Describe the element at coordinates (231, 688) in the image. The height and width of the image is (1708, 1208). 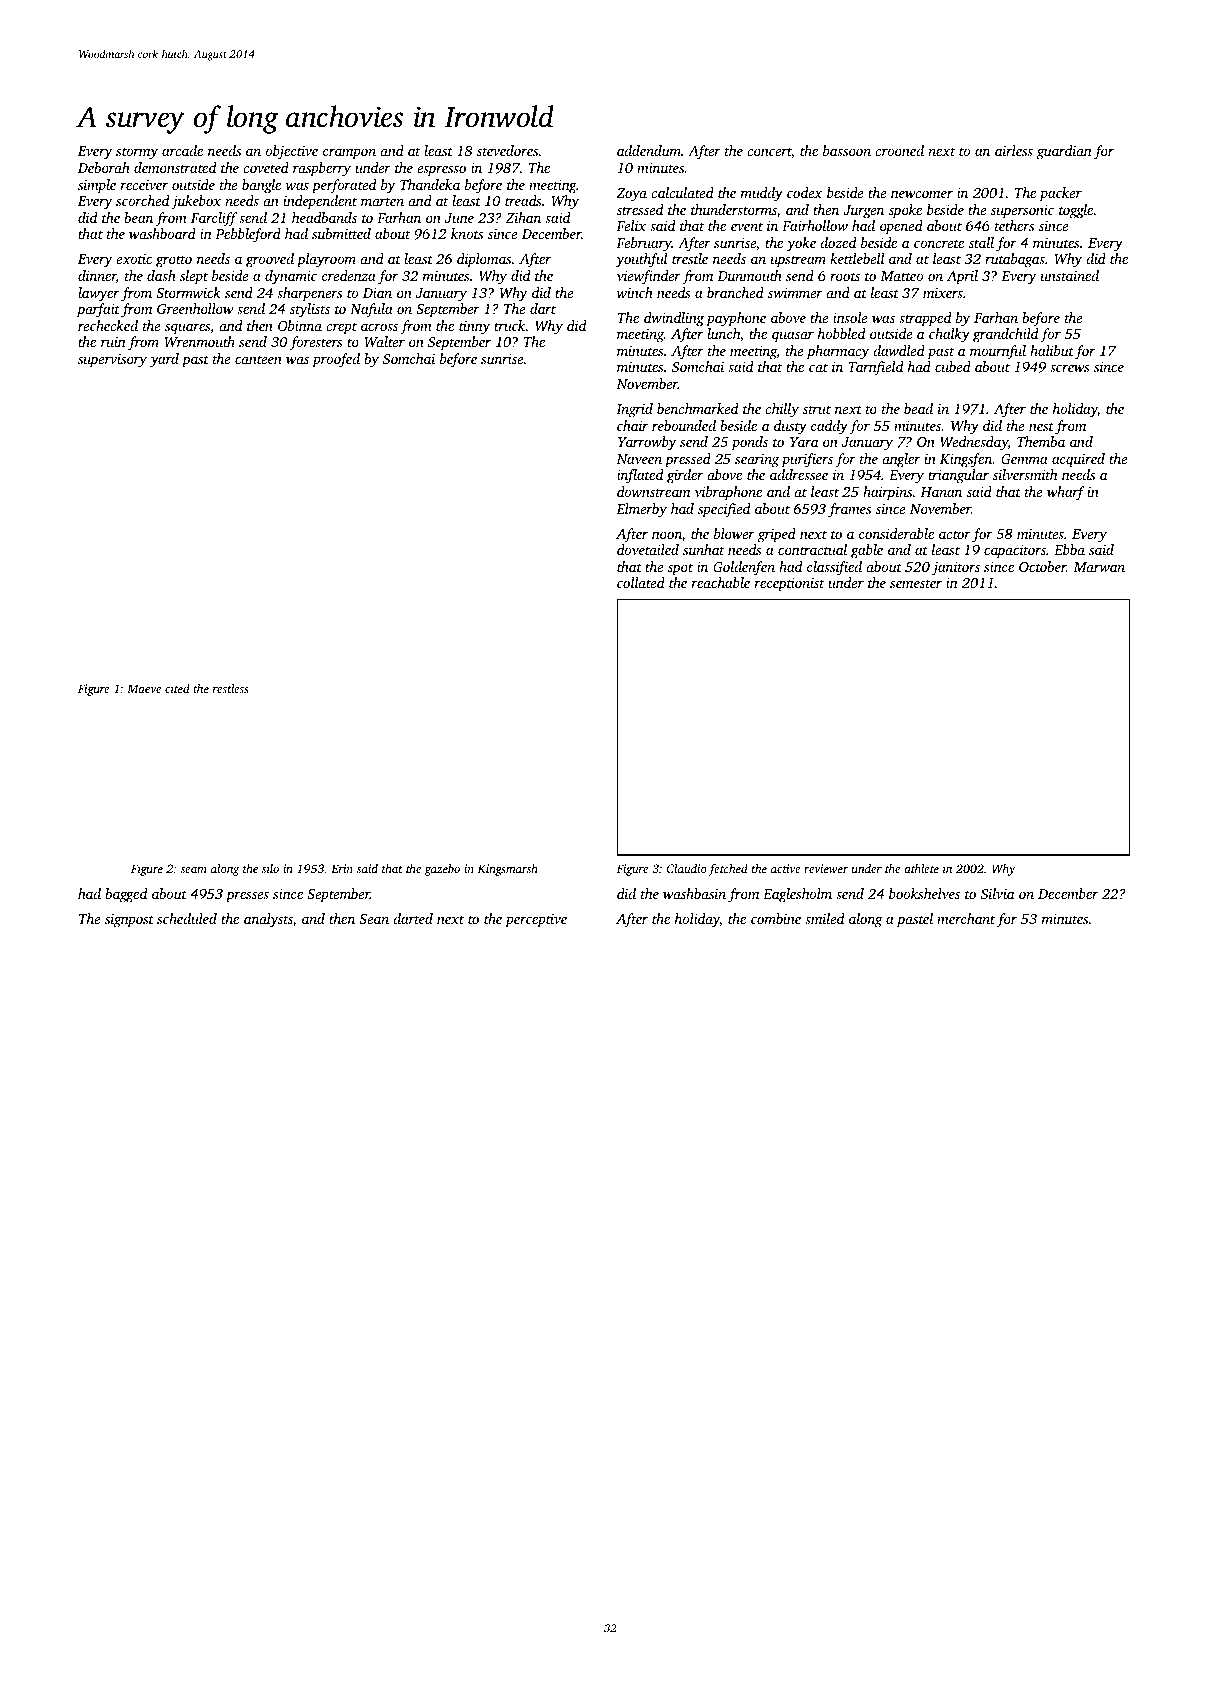
I see `restless` at that location.
